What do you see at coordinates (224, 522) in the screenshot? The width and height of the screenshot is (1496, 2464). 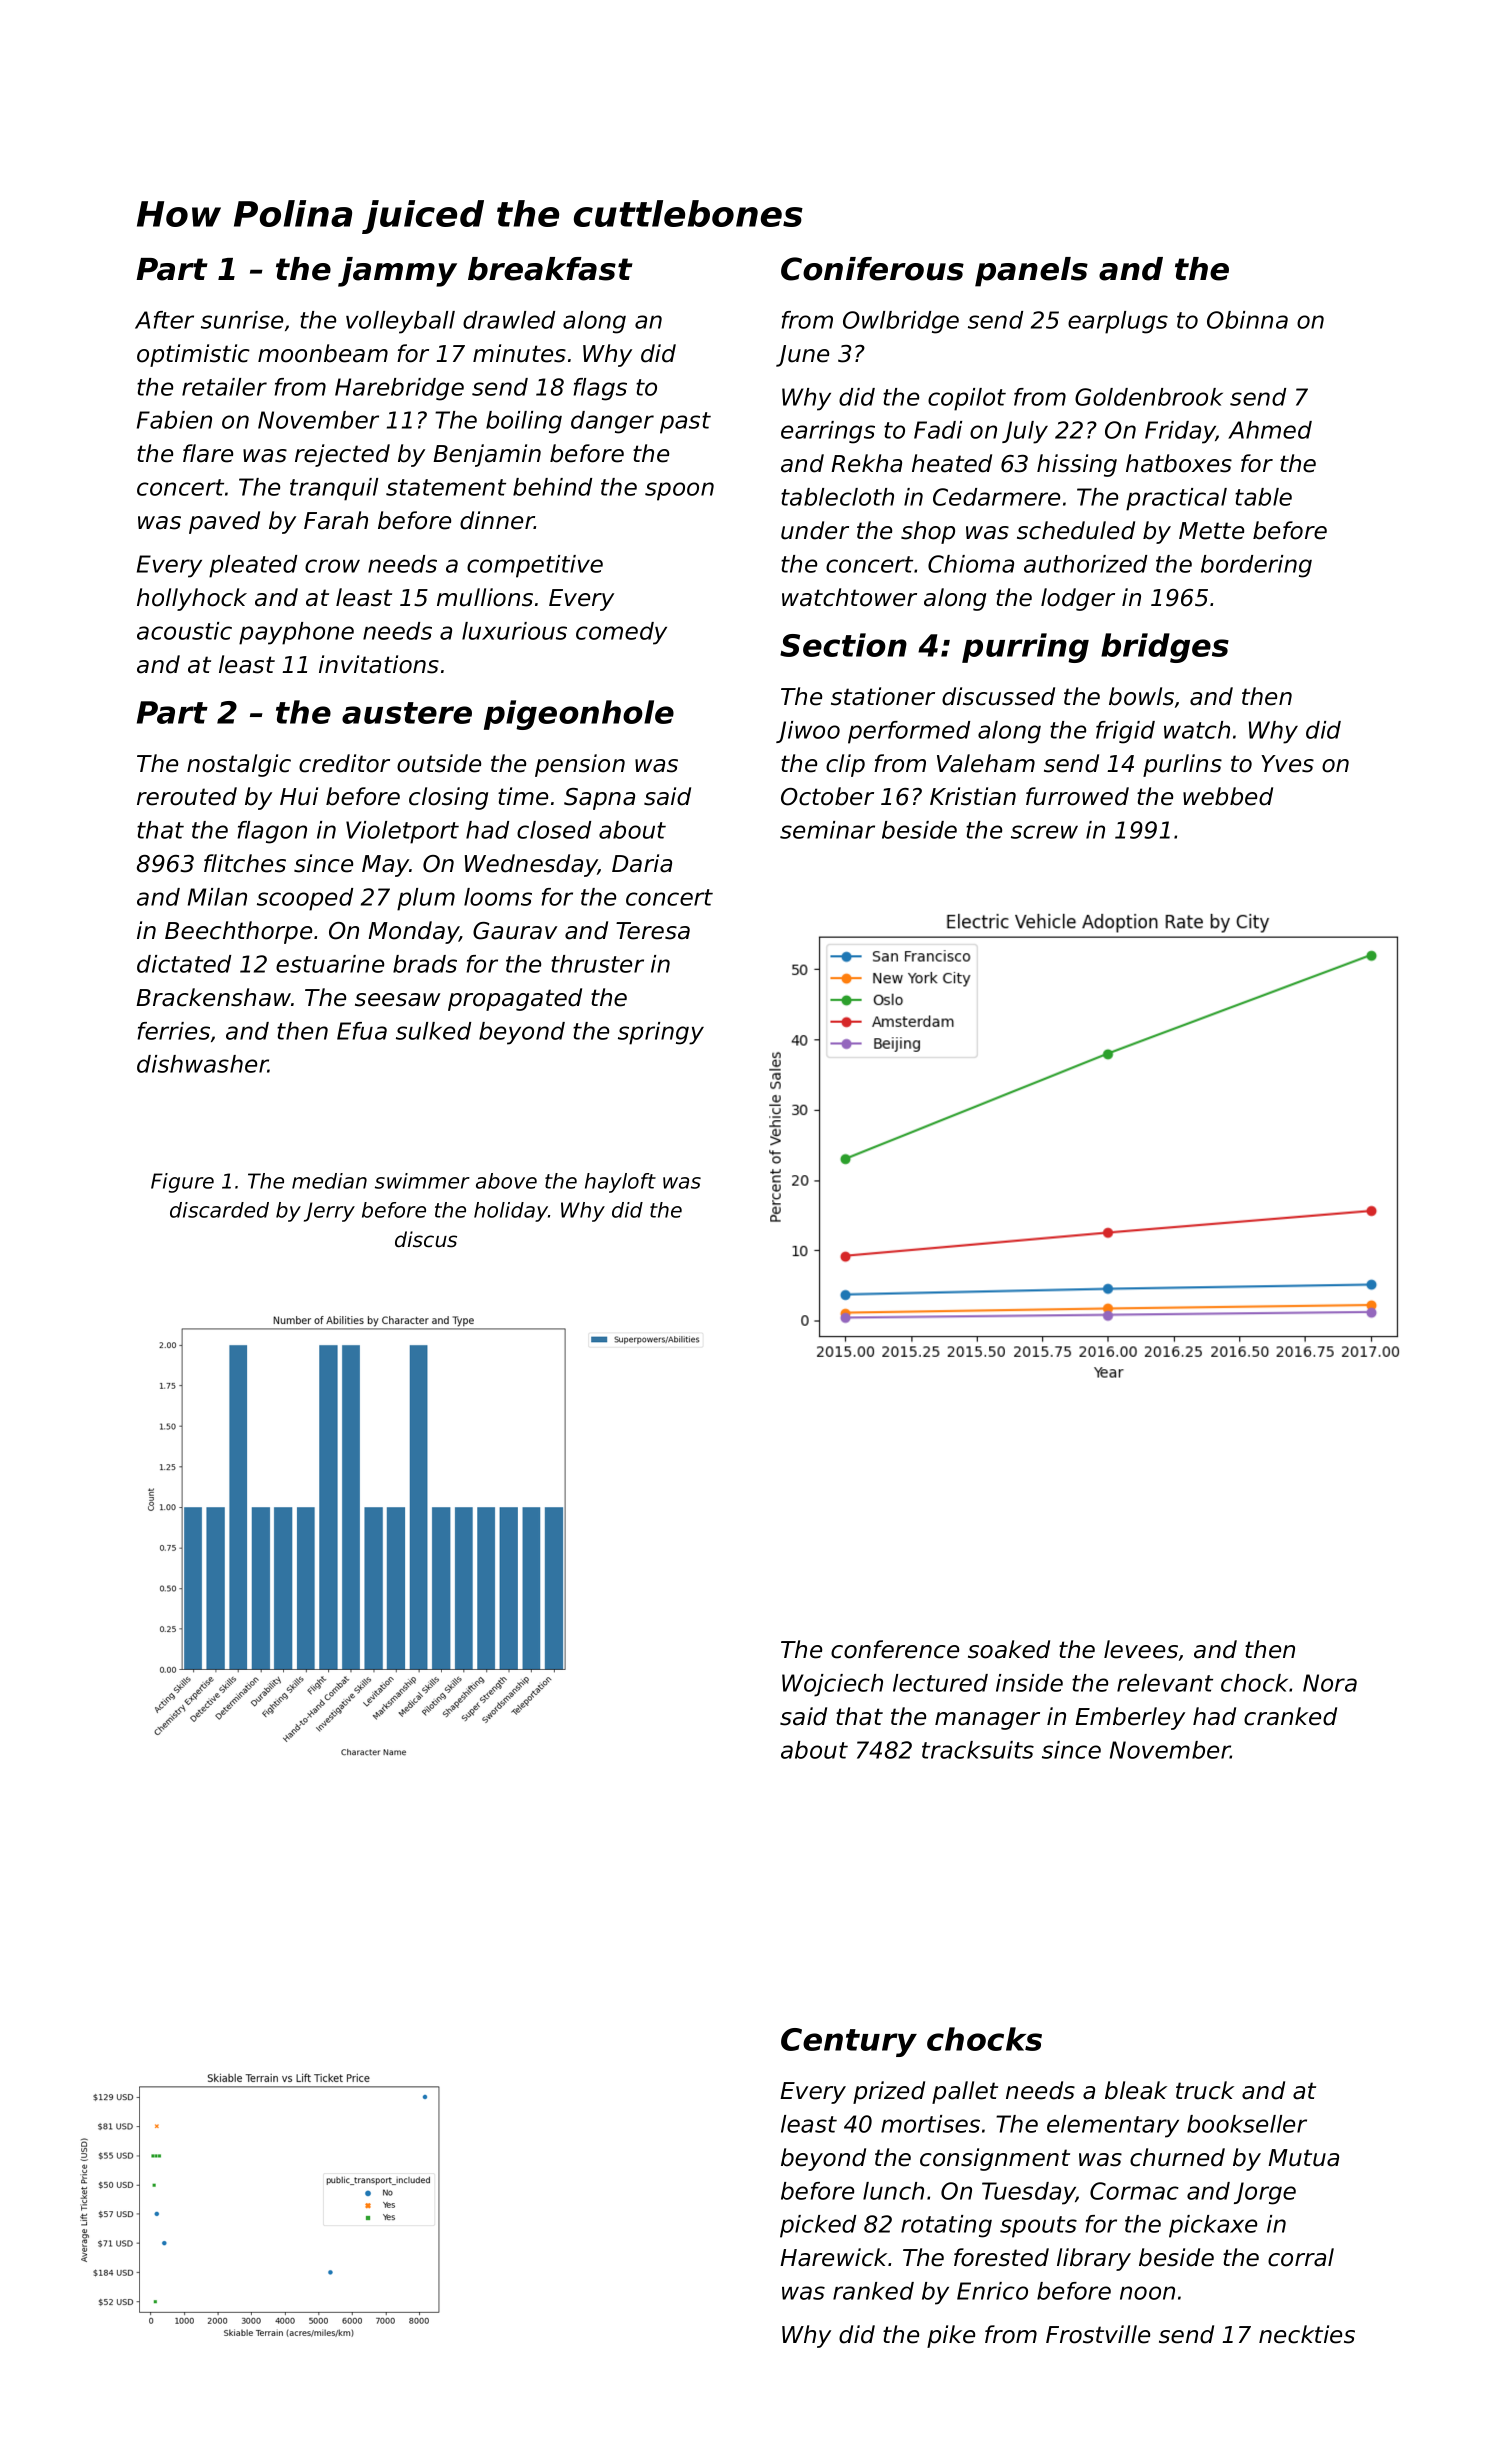 I see `paved` at bounding box center [224, 522].
